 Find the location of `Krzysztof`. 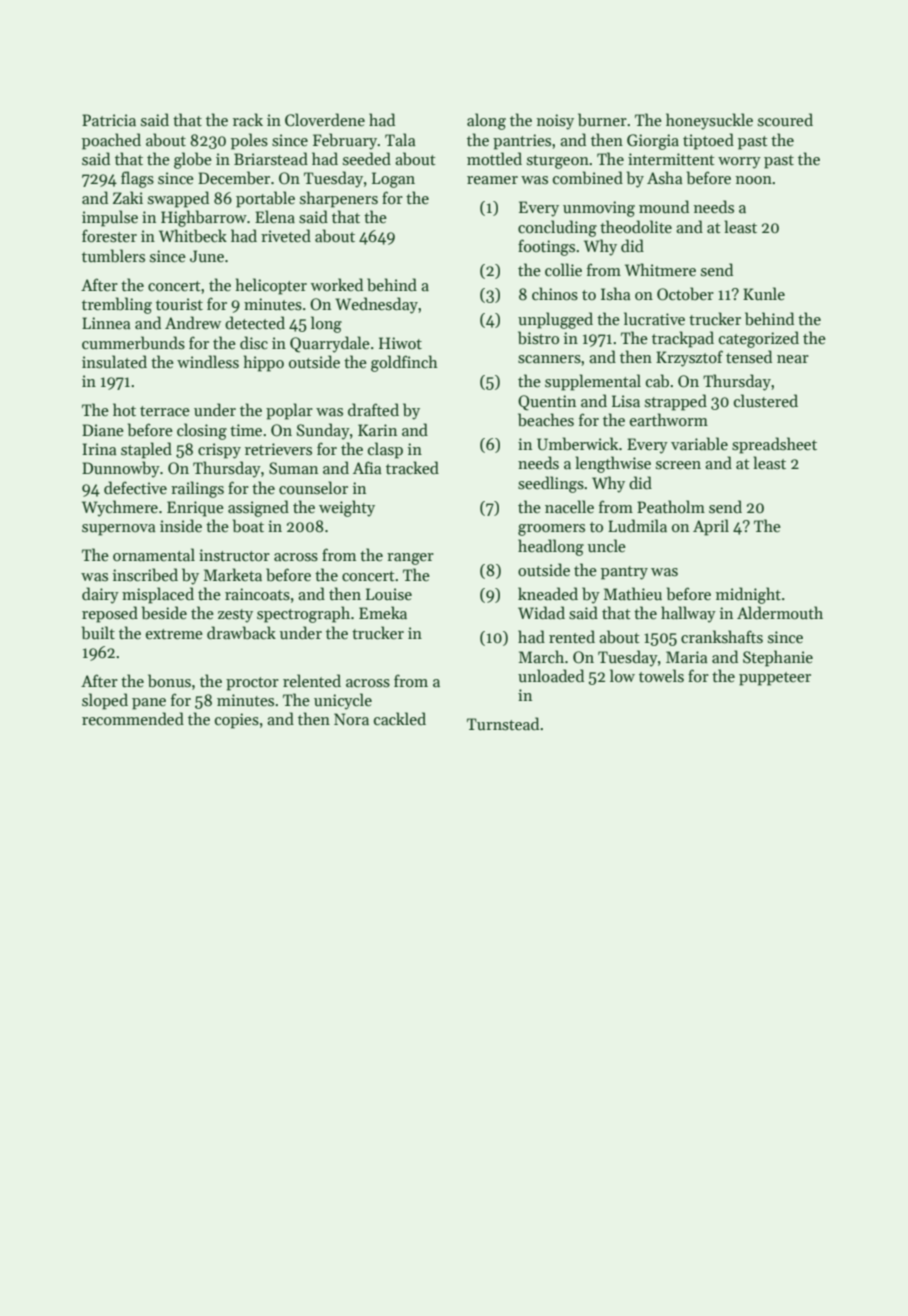

Krzysztof is located at coordinates (689, 358).
